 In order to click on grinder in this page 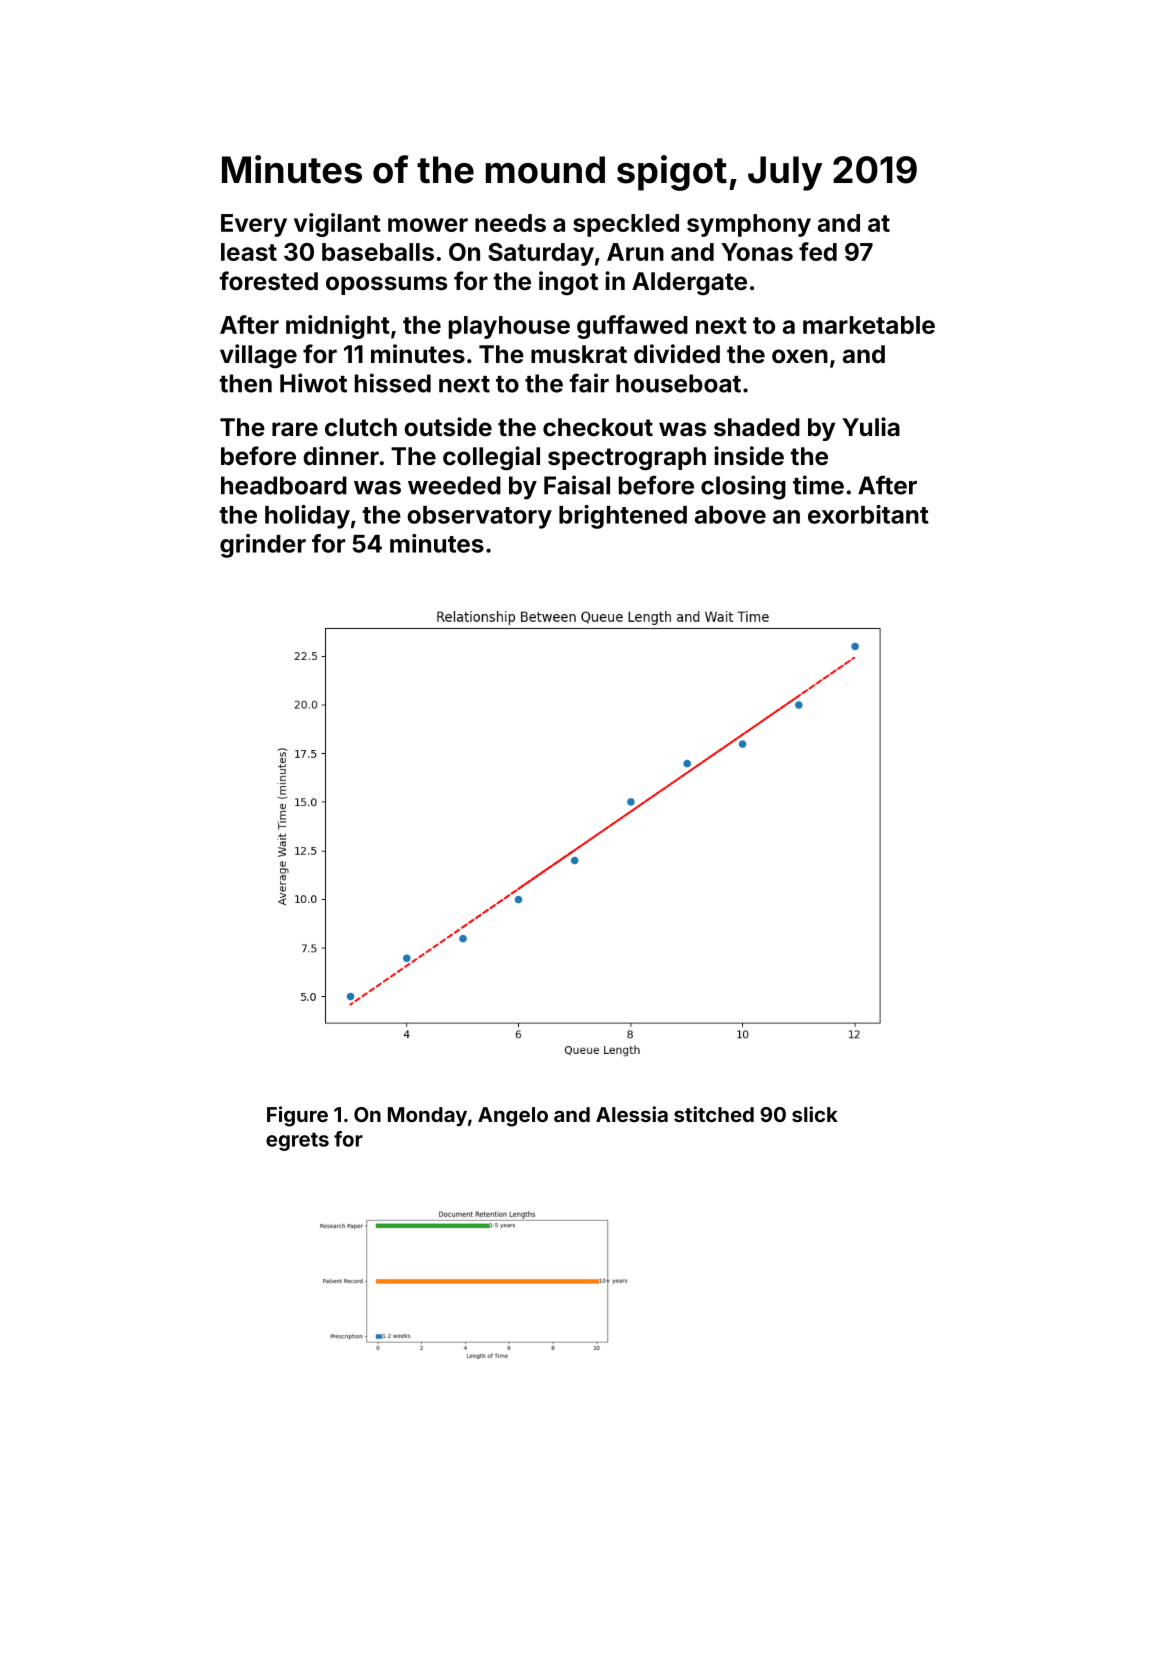, I will do `click(263, 546)`.
